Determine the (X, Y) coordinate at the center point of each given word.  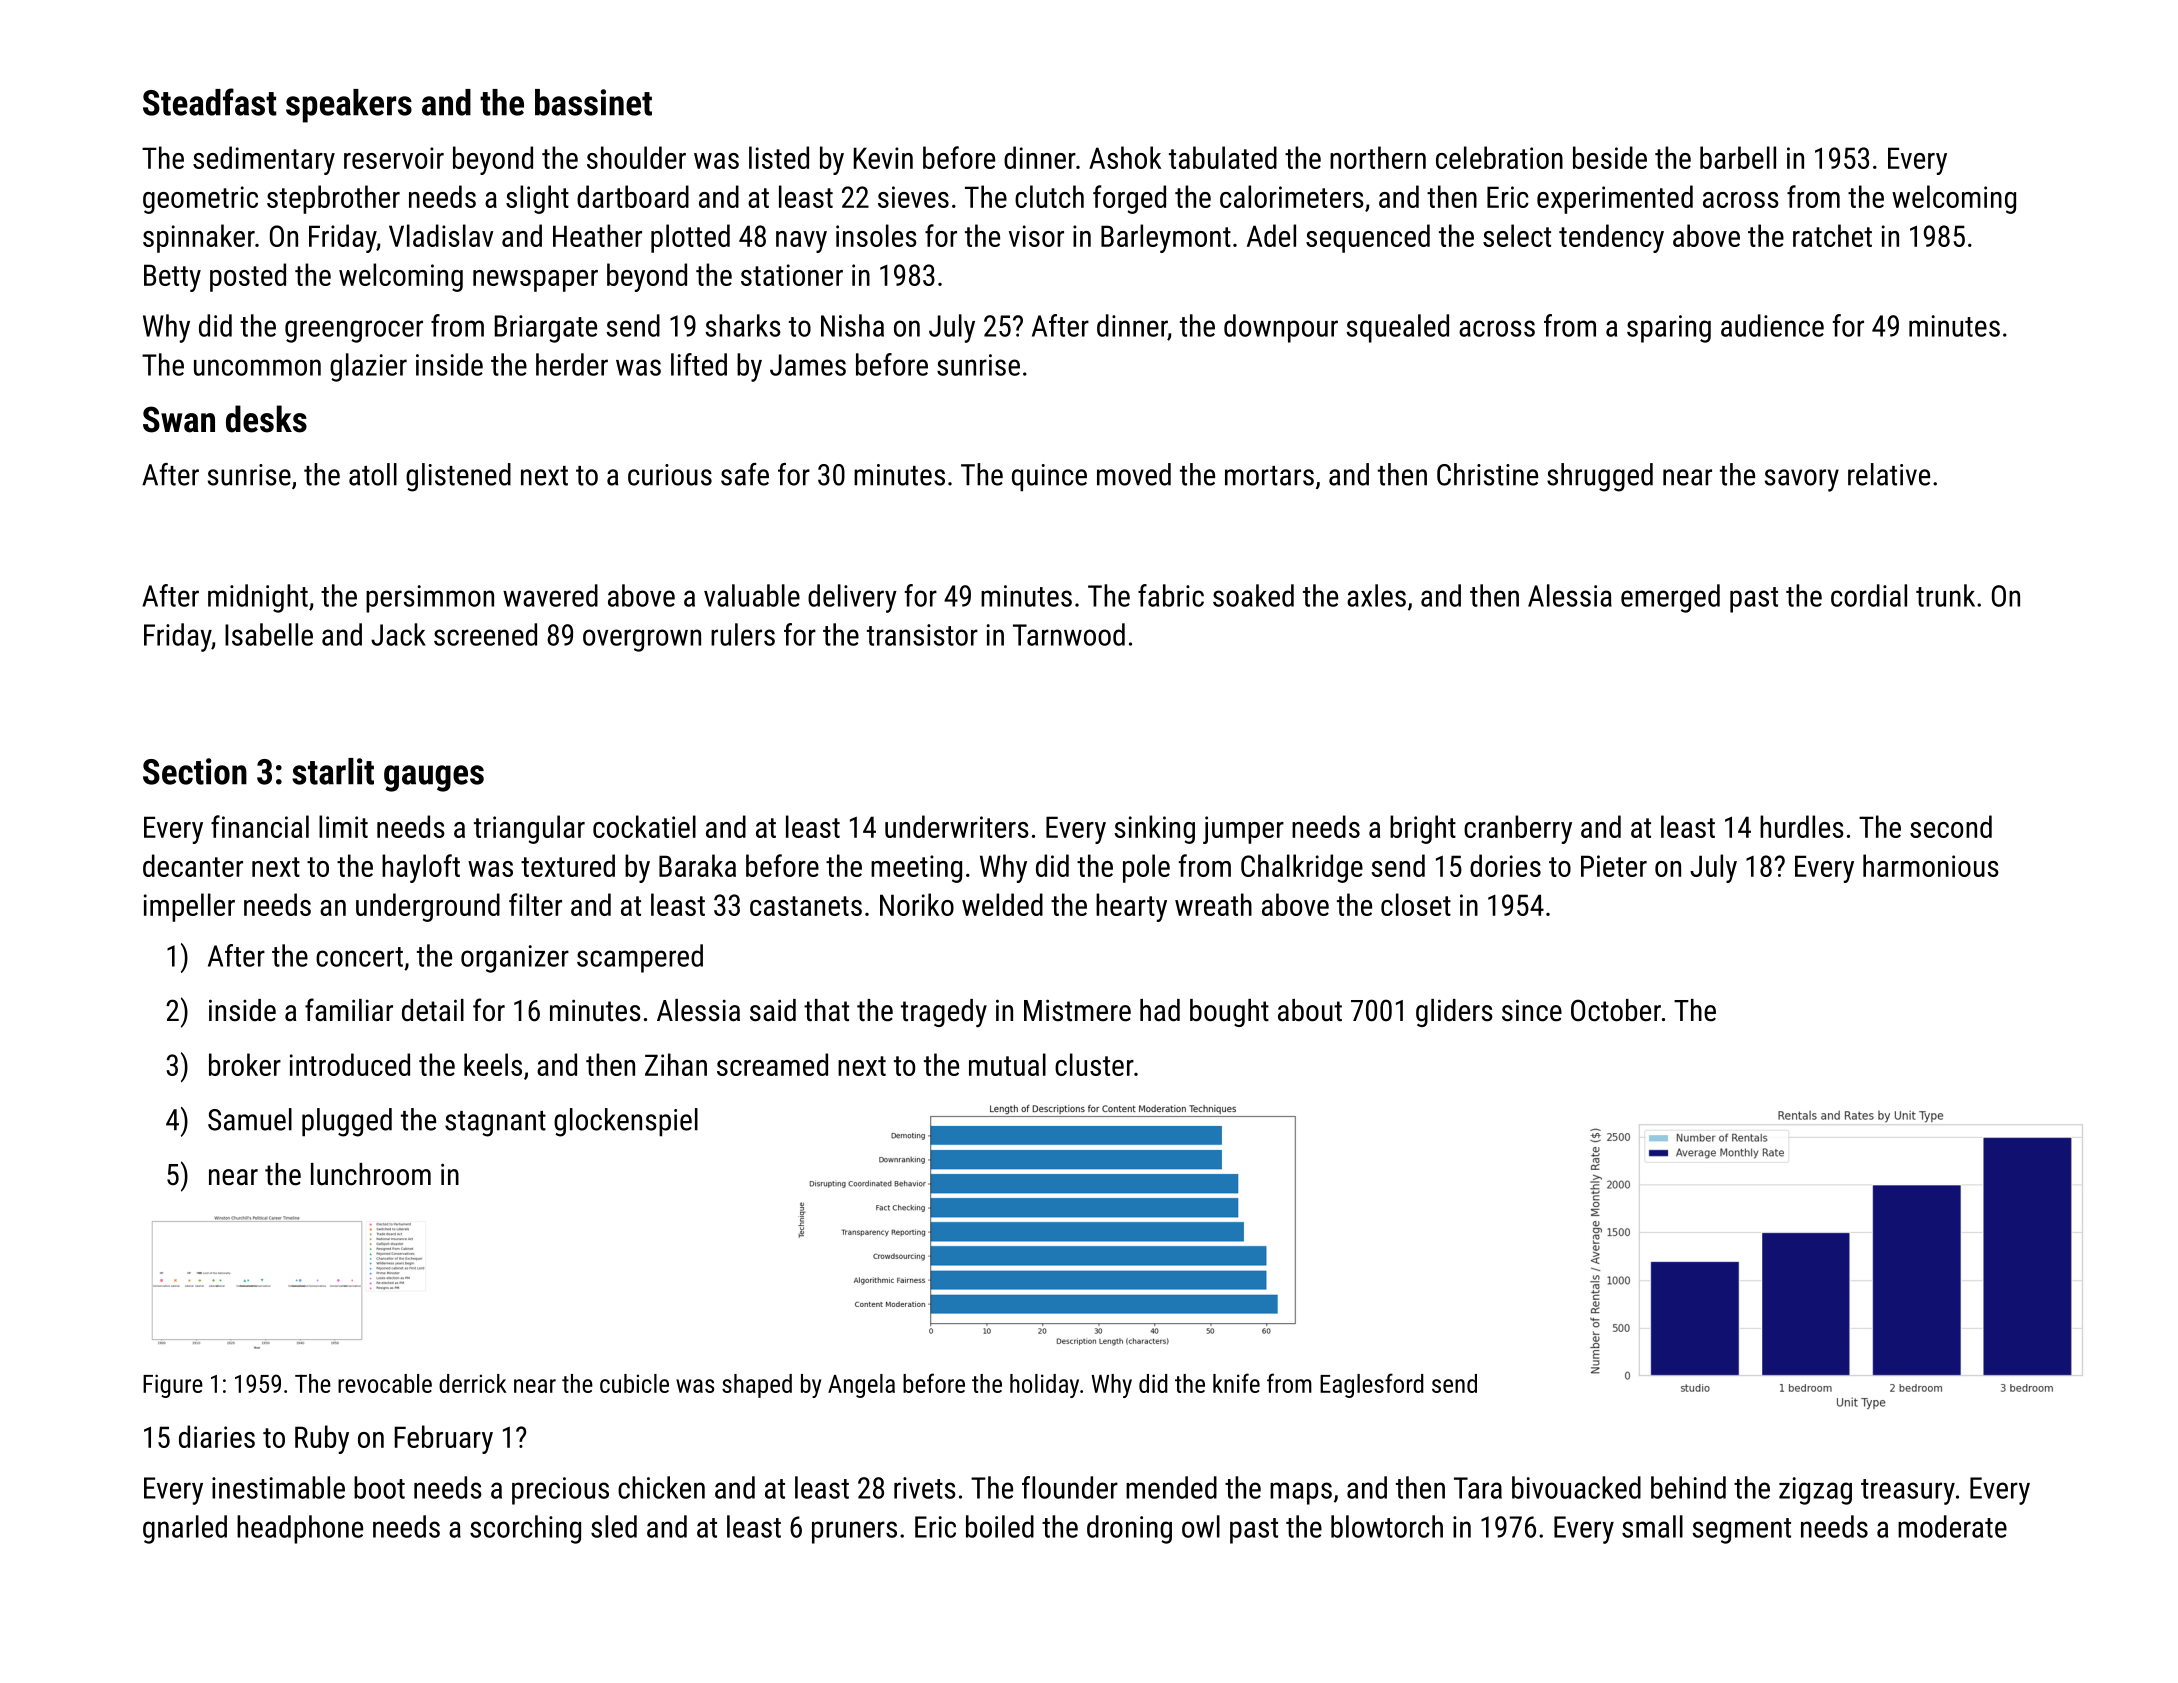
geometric (200, 200)
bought (1229, 1013)
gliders (1454, 1013)
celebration (1499, 157)
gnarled (185, 1529)
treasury (1908, 1492)
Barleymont (1166, 238)
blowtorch (1387, 1526)
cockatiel (644, 826)
